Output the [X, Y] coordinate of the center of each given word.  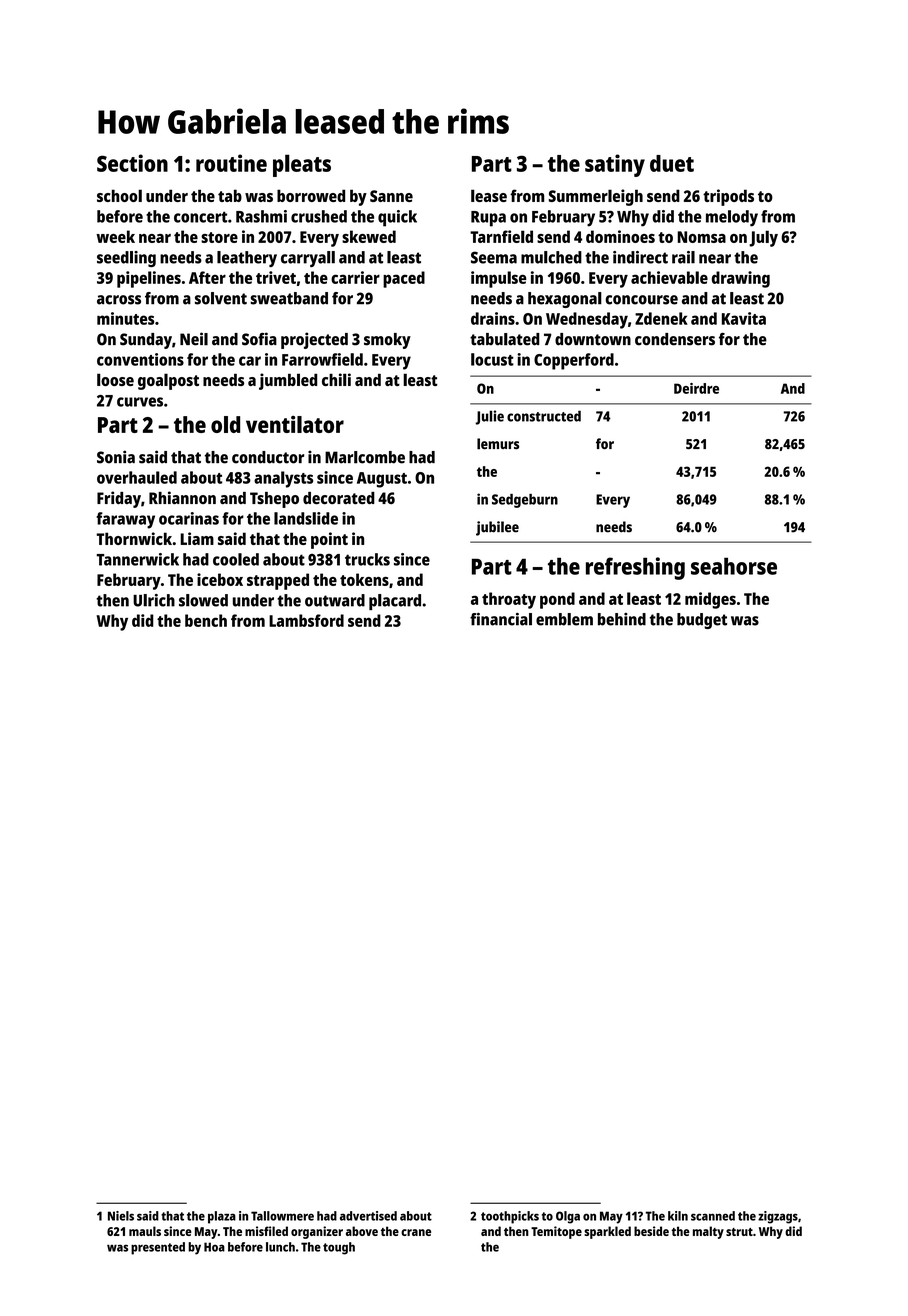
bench [206, 620]
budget [702, 621]
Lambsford [306, 620]
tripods [728, 197]
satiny [615, 165]
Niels [121, 1216]
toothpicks [510, 1217]
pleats [302, 165]
